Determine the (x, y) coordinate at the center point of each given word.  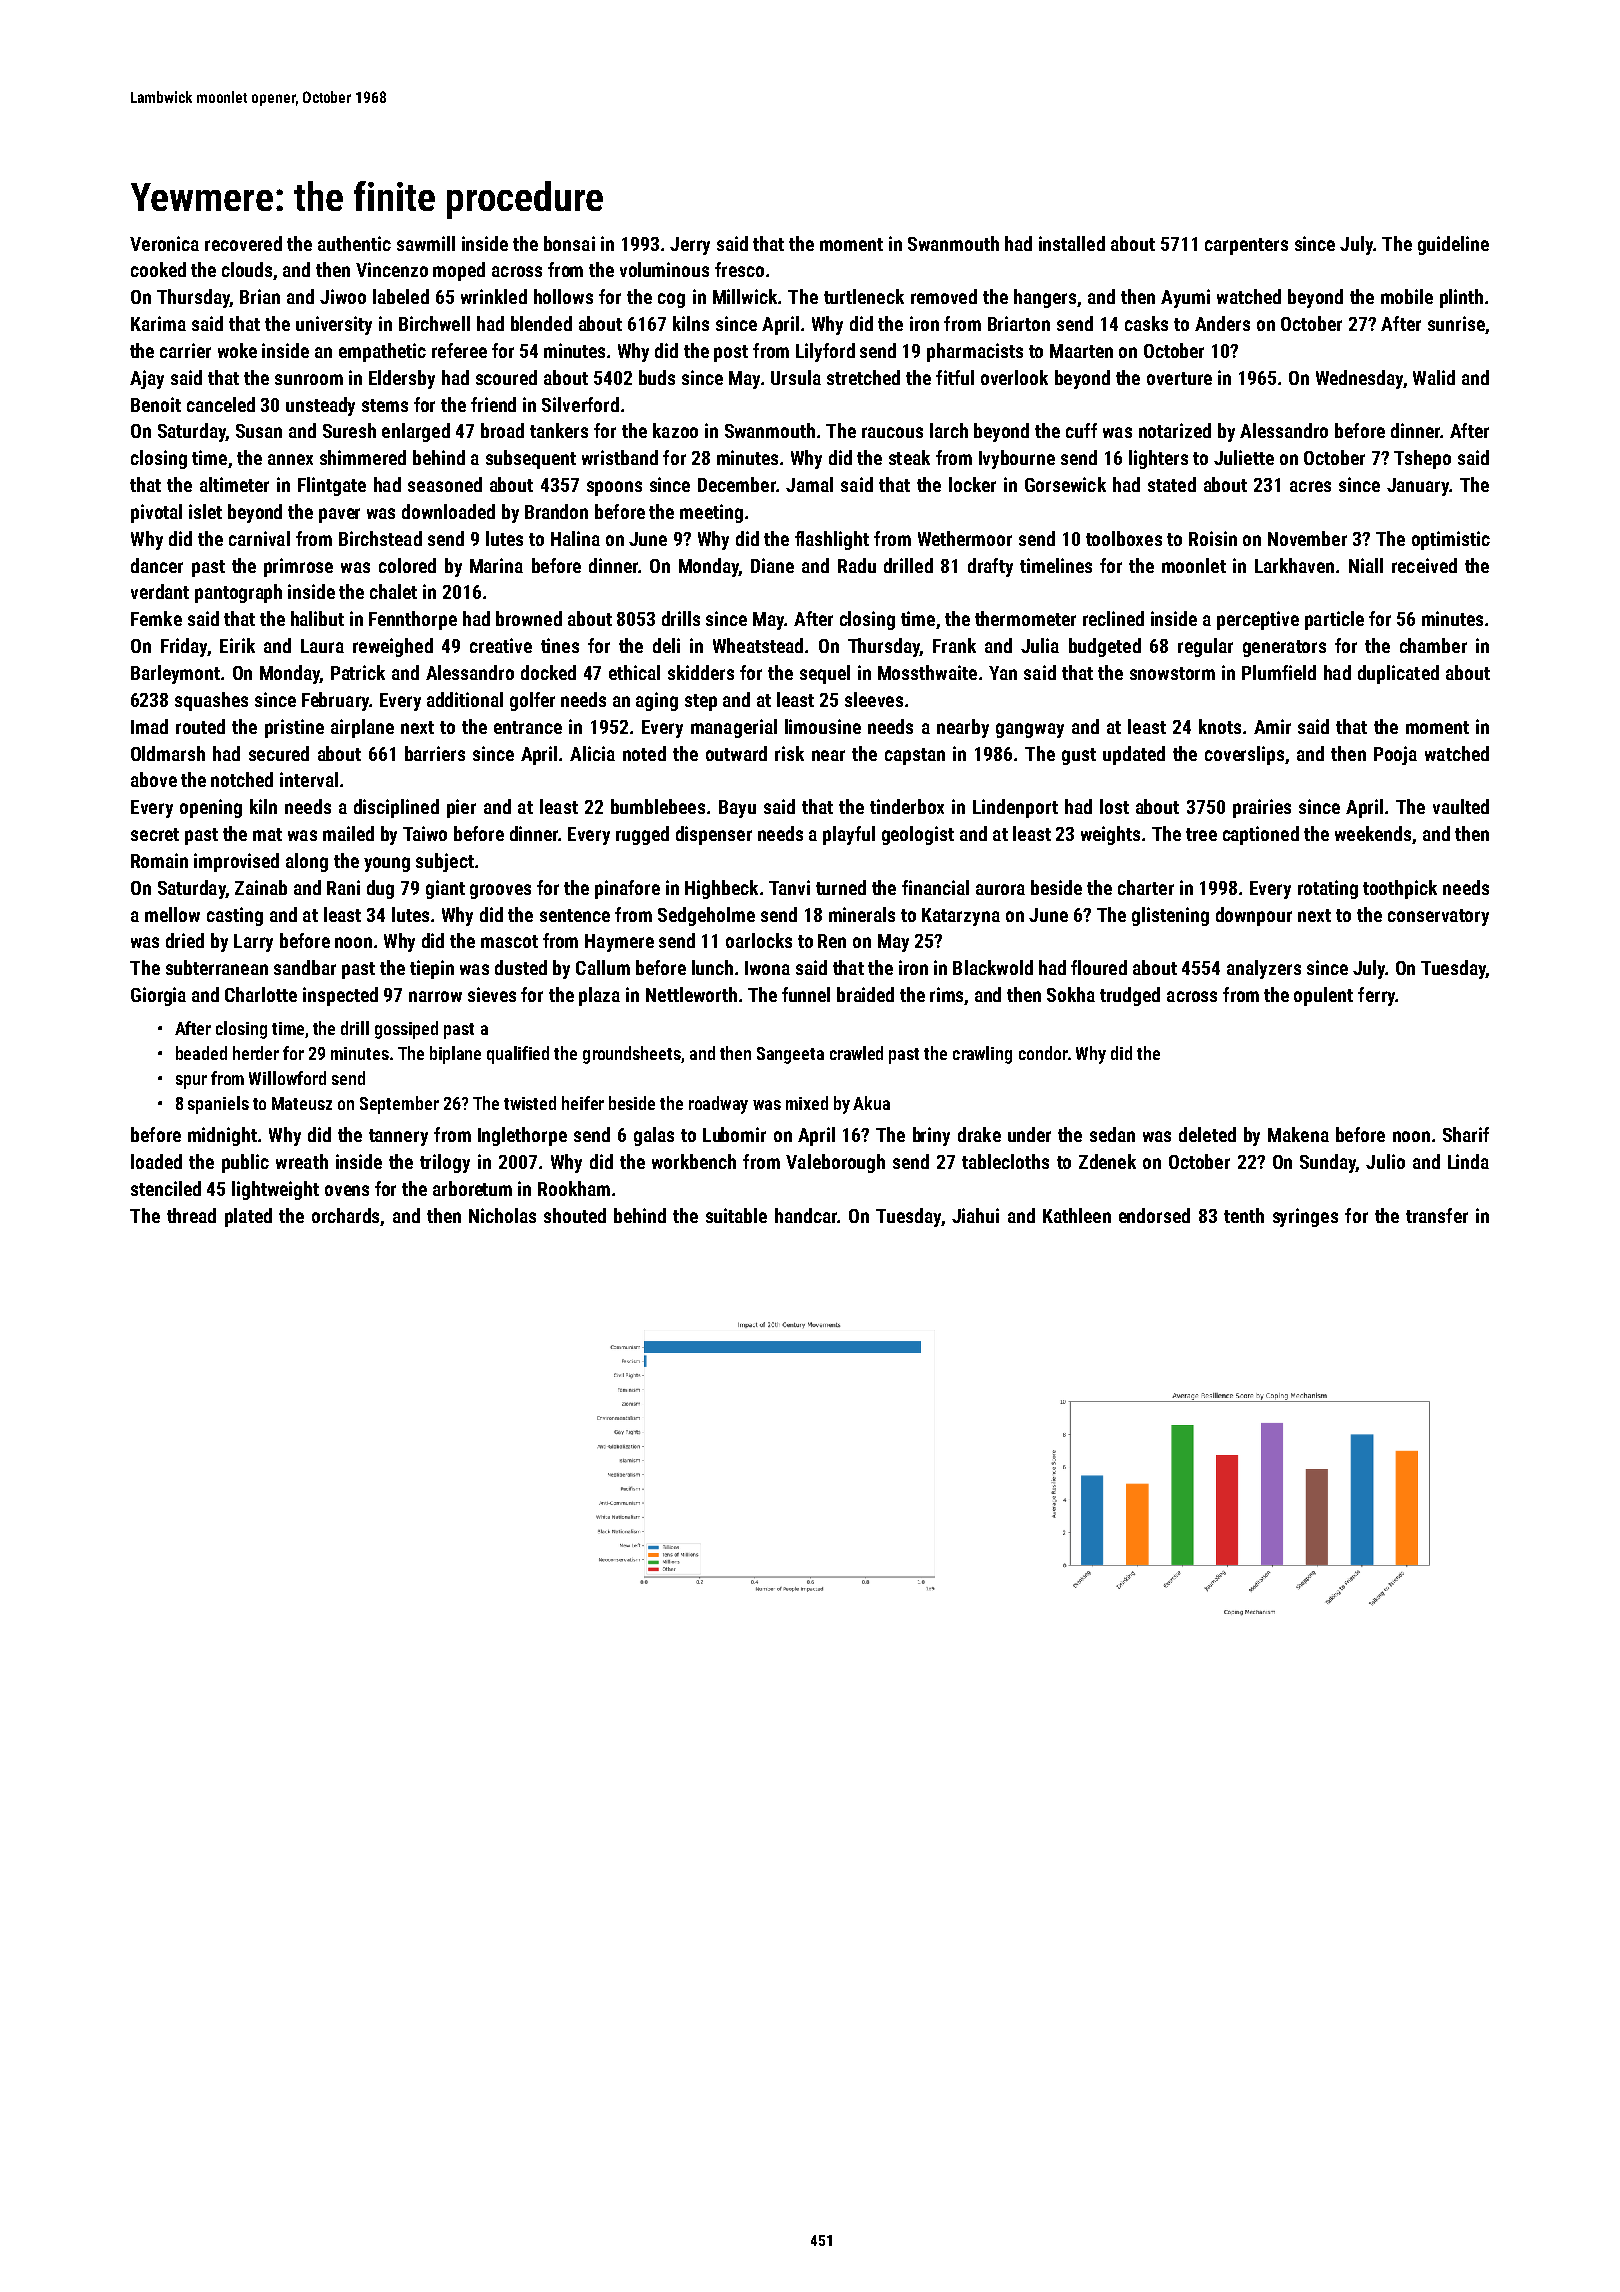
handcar (806, 1215)
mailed (348, 833)
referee (459, 350)
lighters (1158, 459)
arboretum (472, 1188)
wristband (620, 457)
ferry (1377, 996)
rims (947, 996)
